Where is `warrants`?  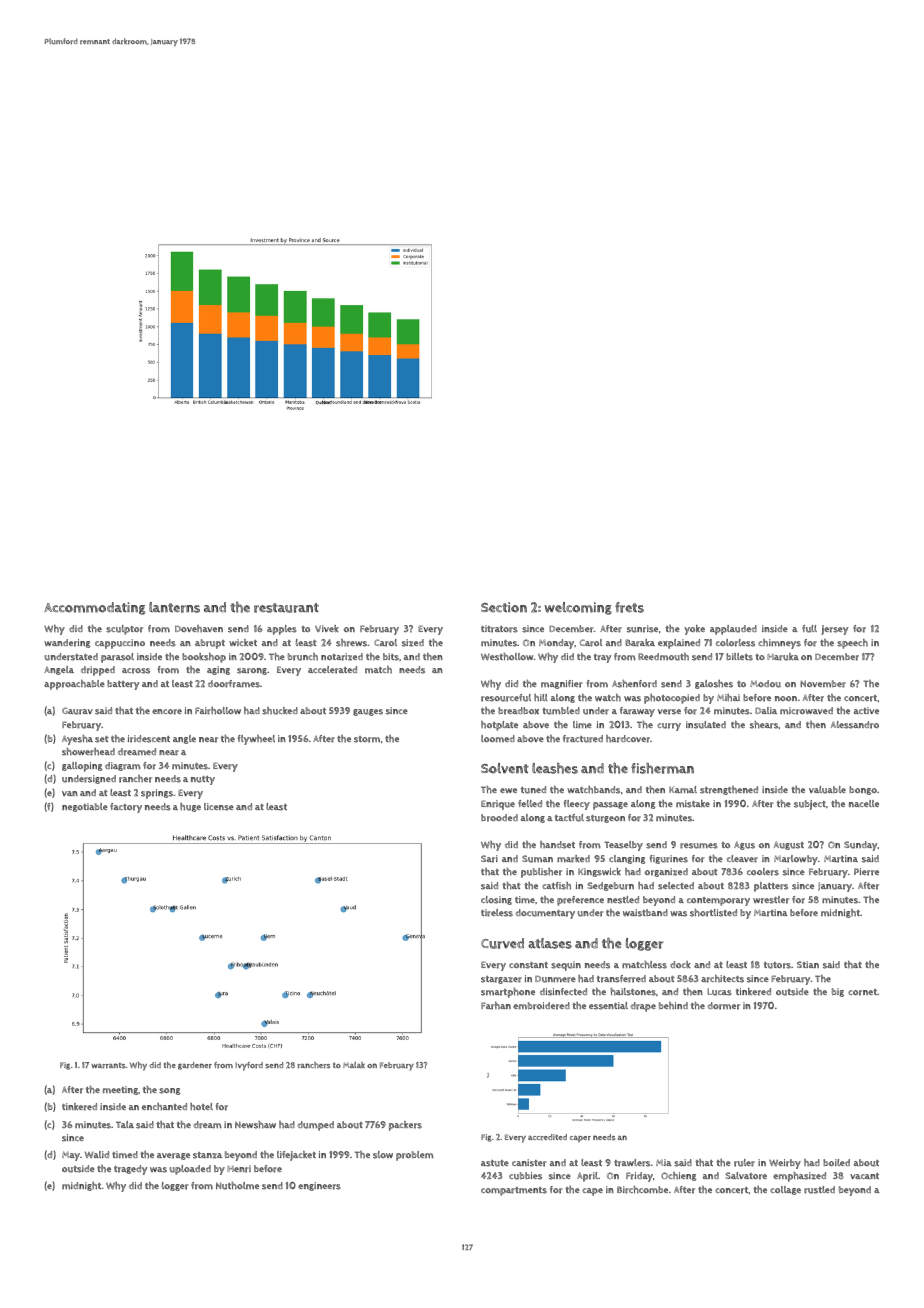 warrants is located at coordinates (108, 1066).
